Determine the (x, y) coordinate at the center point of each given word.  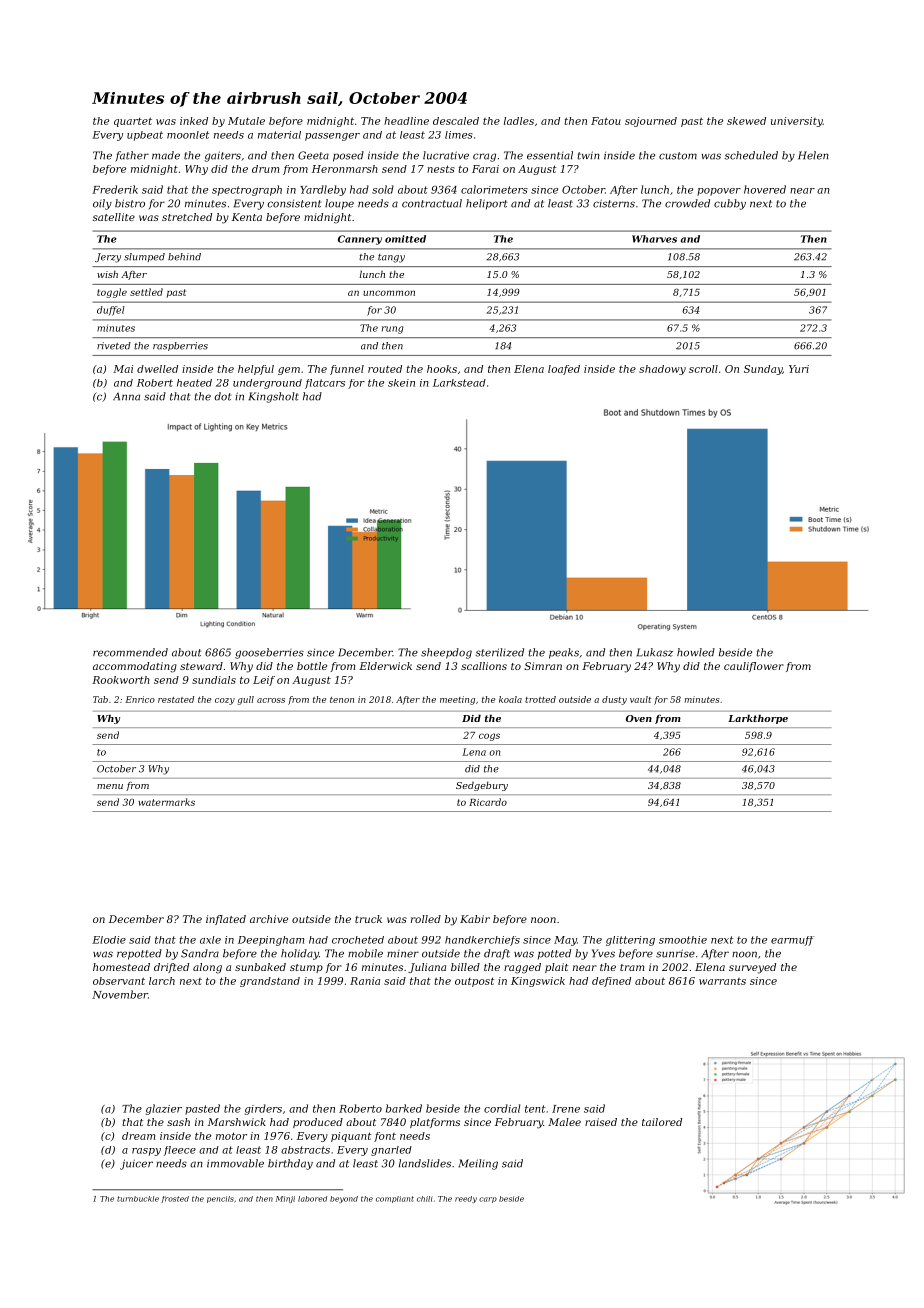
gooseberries (269, 653)
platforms (435, 1123)
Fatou (606, 121)
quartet (133, 122)
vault (640, 699)
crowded (687, 203)
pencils (220, 1199)
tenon (342, 700)
